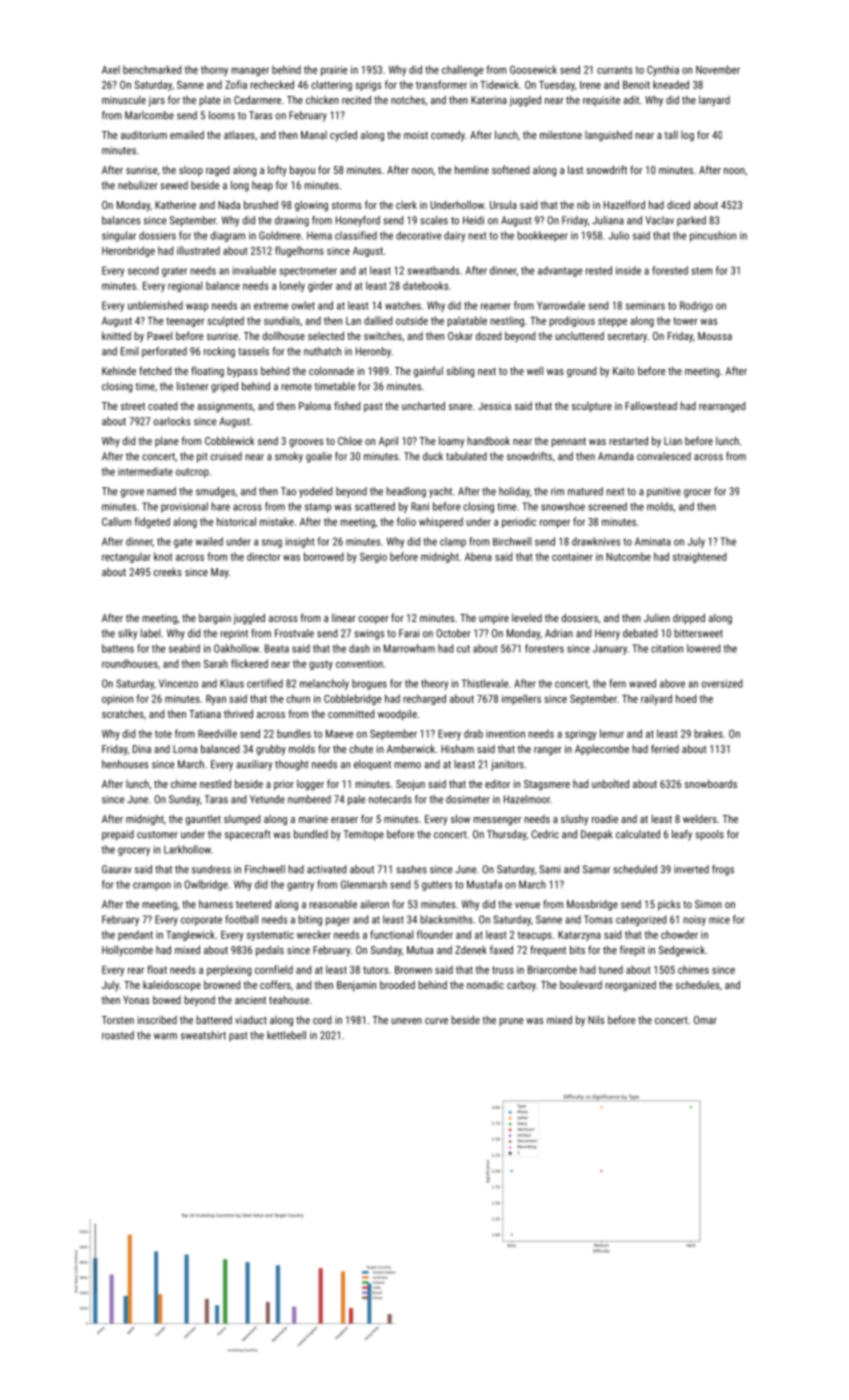 This page has height=1400, width=849. Describe the element at coordinates (592, 905) in the page. I see `Mossbridge` at that location.
